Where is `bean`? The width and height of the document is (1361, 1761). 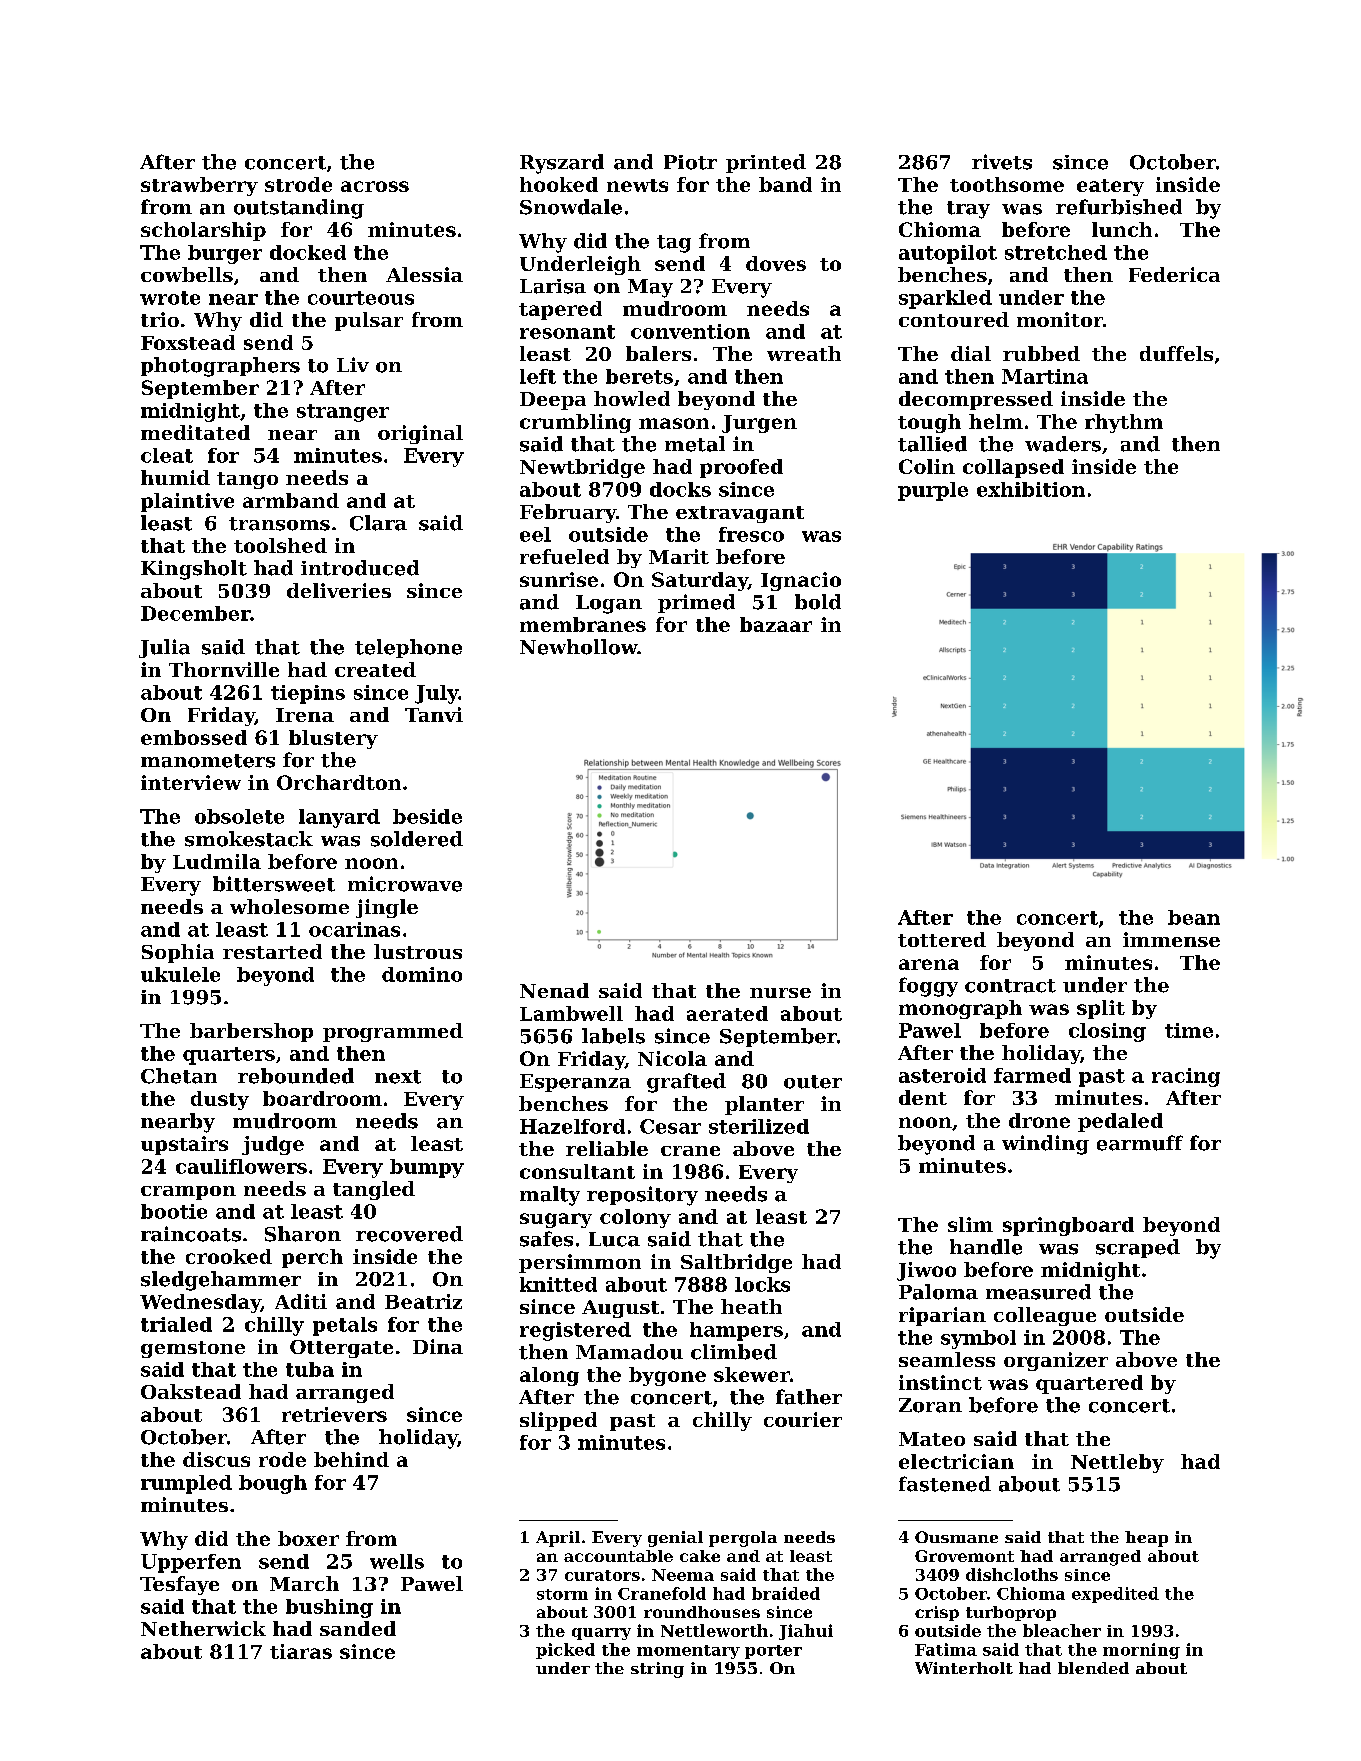 bean is located at coordinates (1194, 917).
